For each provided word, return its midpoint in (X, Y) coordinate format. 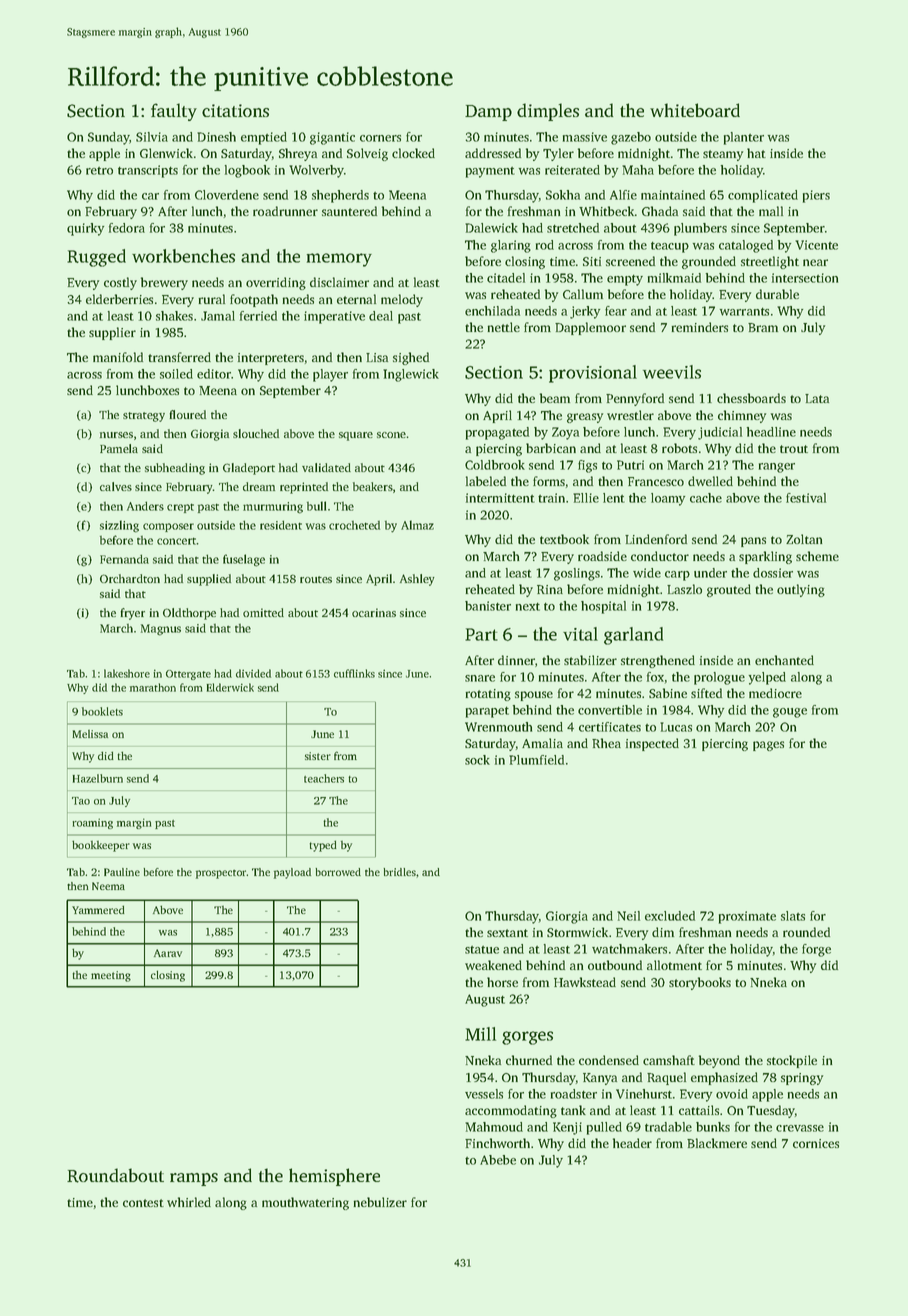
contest (143, 1203)
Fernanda (124, 559)
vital (580, 634)
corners (380, 138)
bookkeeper (101, 846)
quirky (85, 229)
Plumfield (536, 760)
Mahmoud (494, 1127)
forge (816, 950)
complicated (763, 196)
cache (706, 498)
